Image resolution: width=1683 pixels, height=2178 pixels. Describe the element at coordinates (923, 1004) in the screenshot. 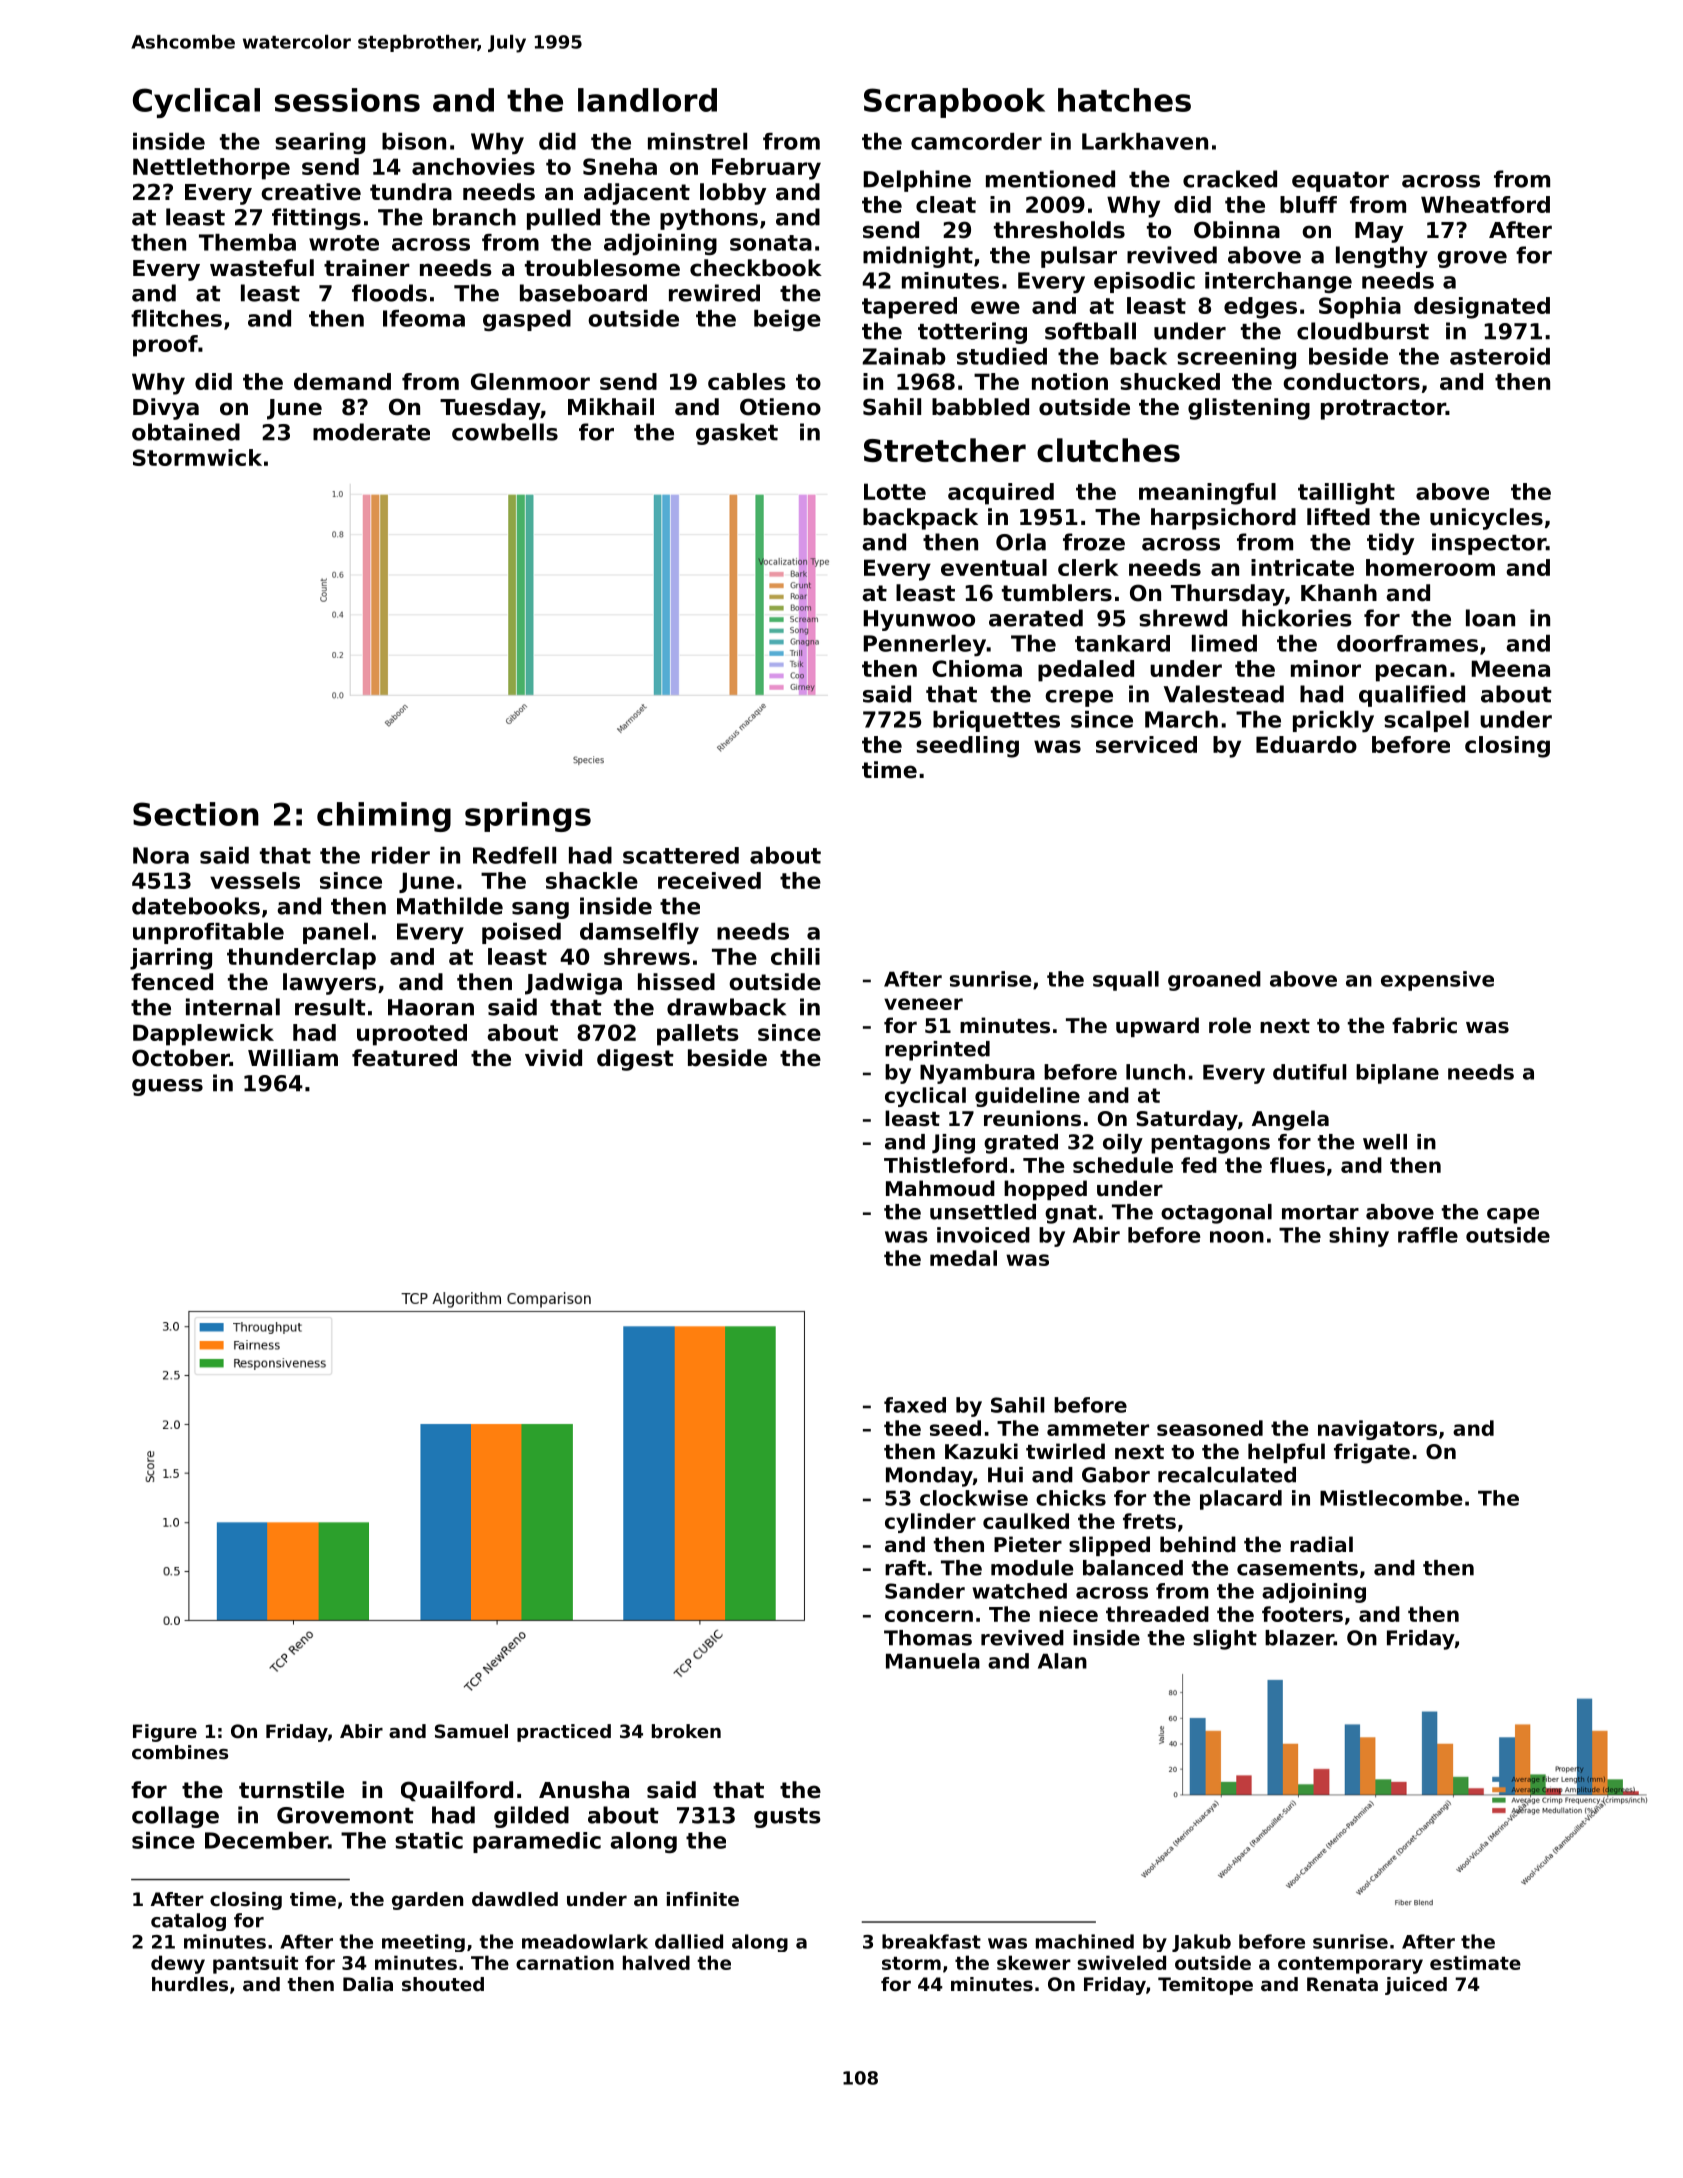

I see `veneer` at that location.
